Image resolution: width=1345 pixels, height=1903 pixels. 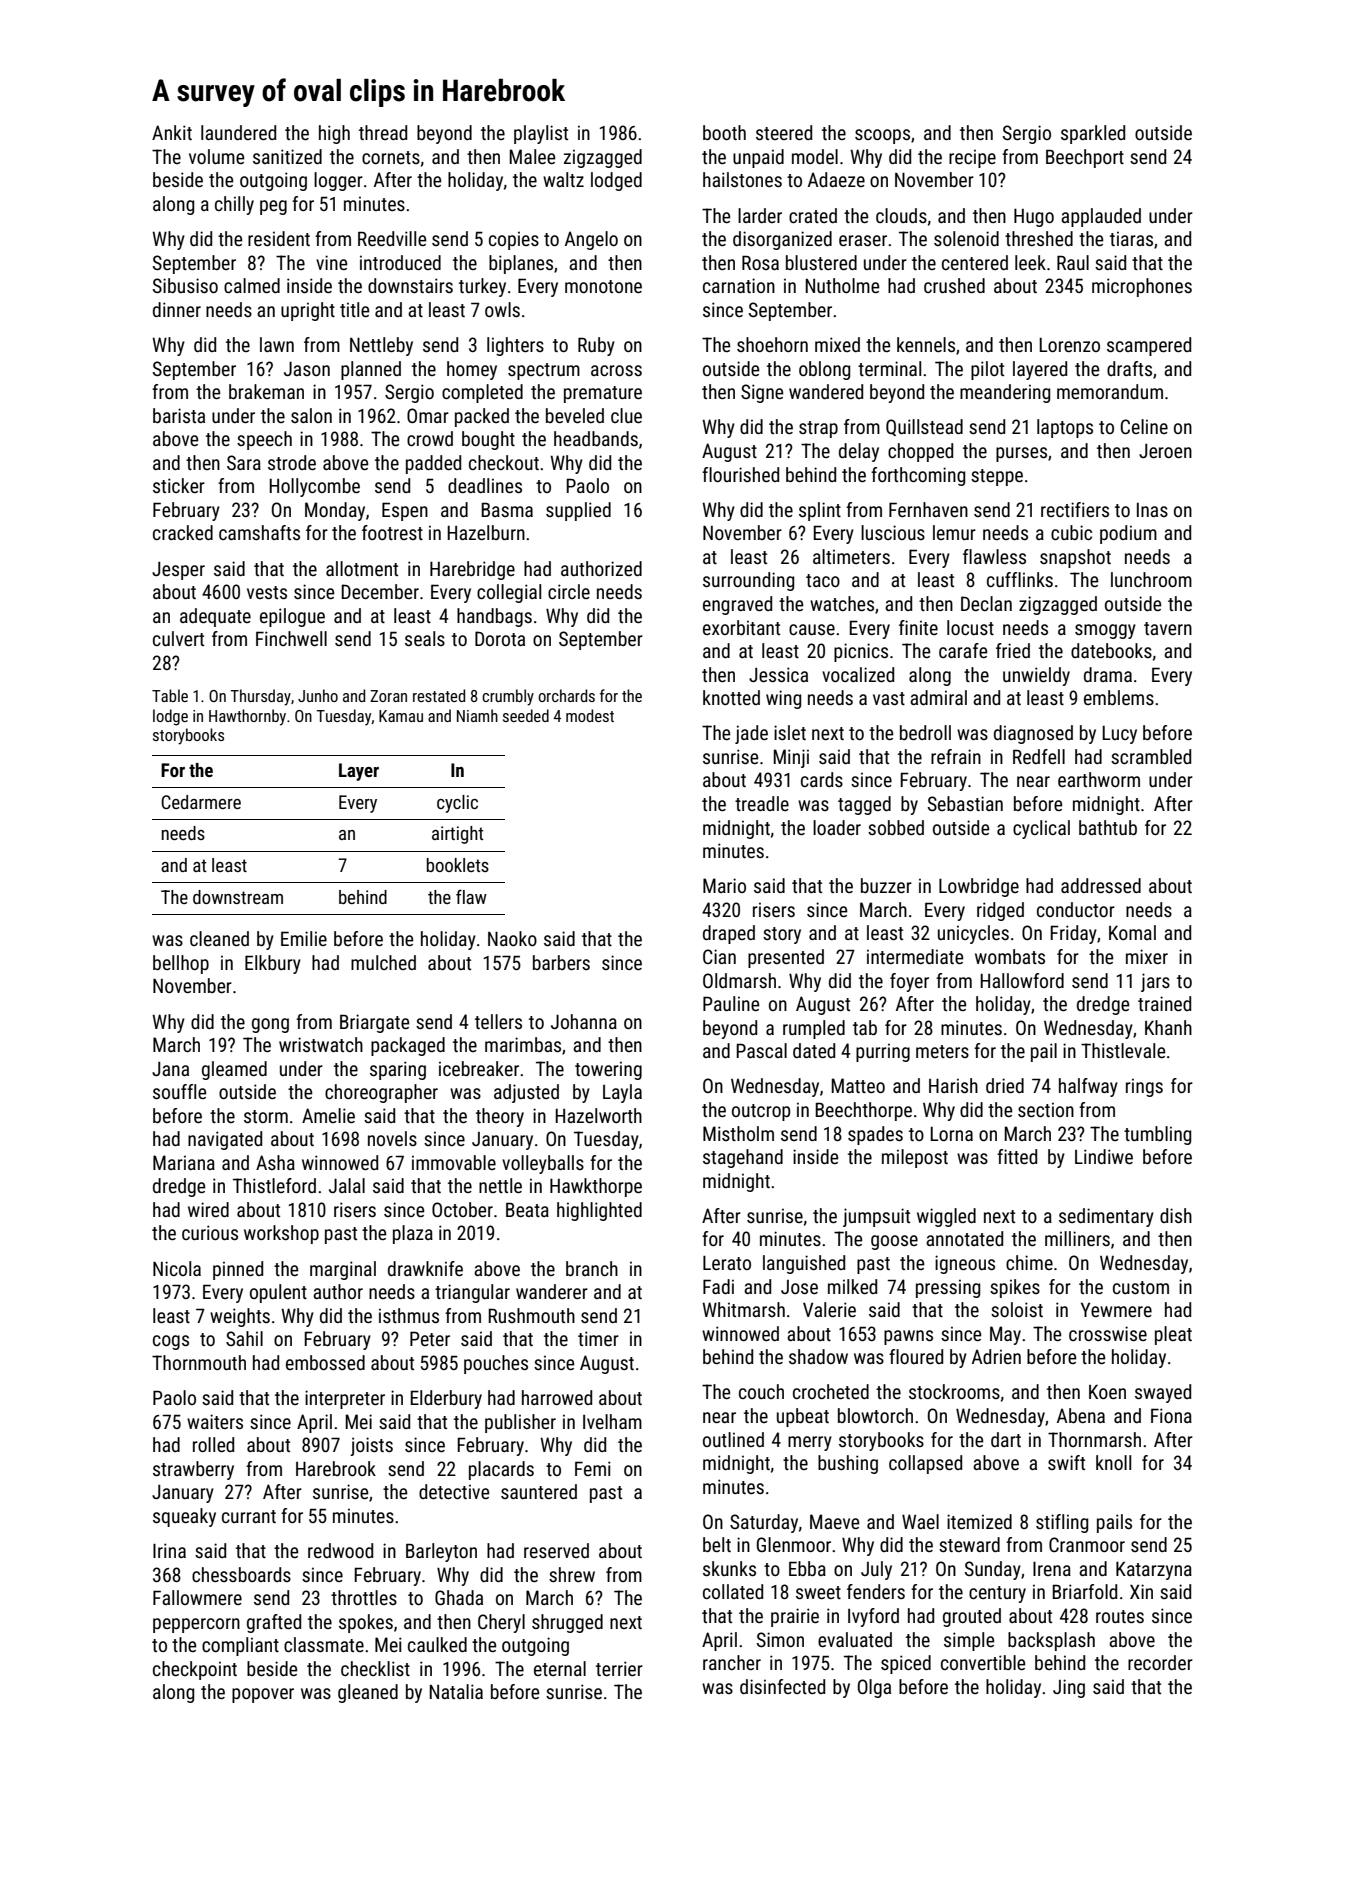 I want to click on sanitized, so click(x=287, y=156).
